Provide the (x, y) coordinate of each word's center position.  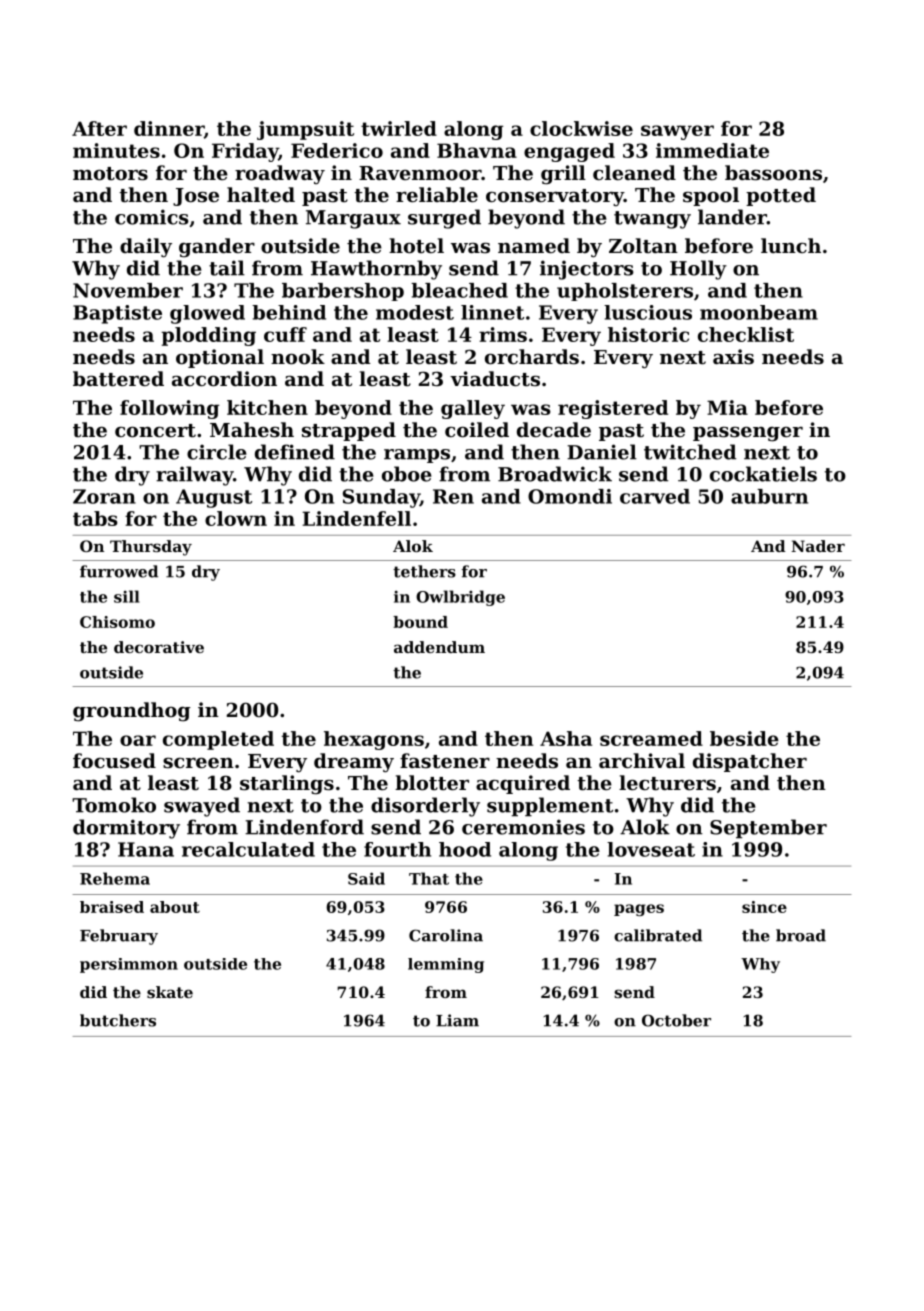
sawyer (677, 132)
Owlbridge (460, 598)
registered (613, 409)
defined (295, 452)
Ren (453, 496)
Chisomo (117, 622)
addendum (439, 647)
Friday (245, 152)
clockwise (581, 128)
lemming (446, 965)
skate (170, 992)
